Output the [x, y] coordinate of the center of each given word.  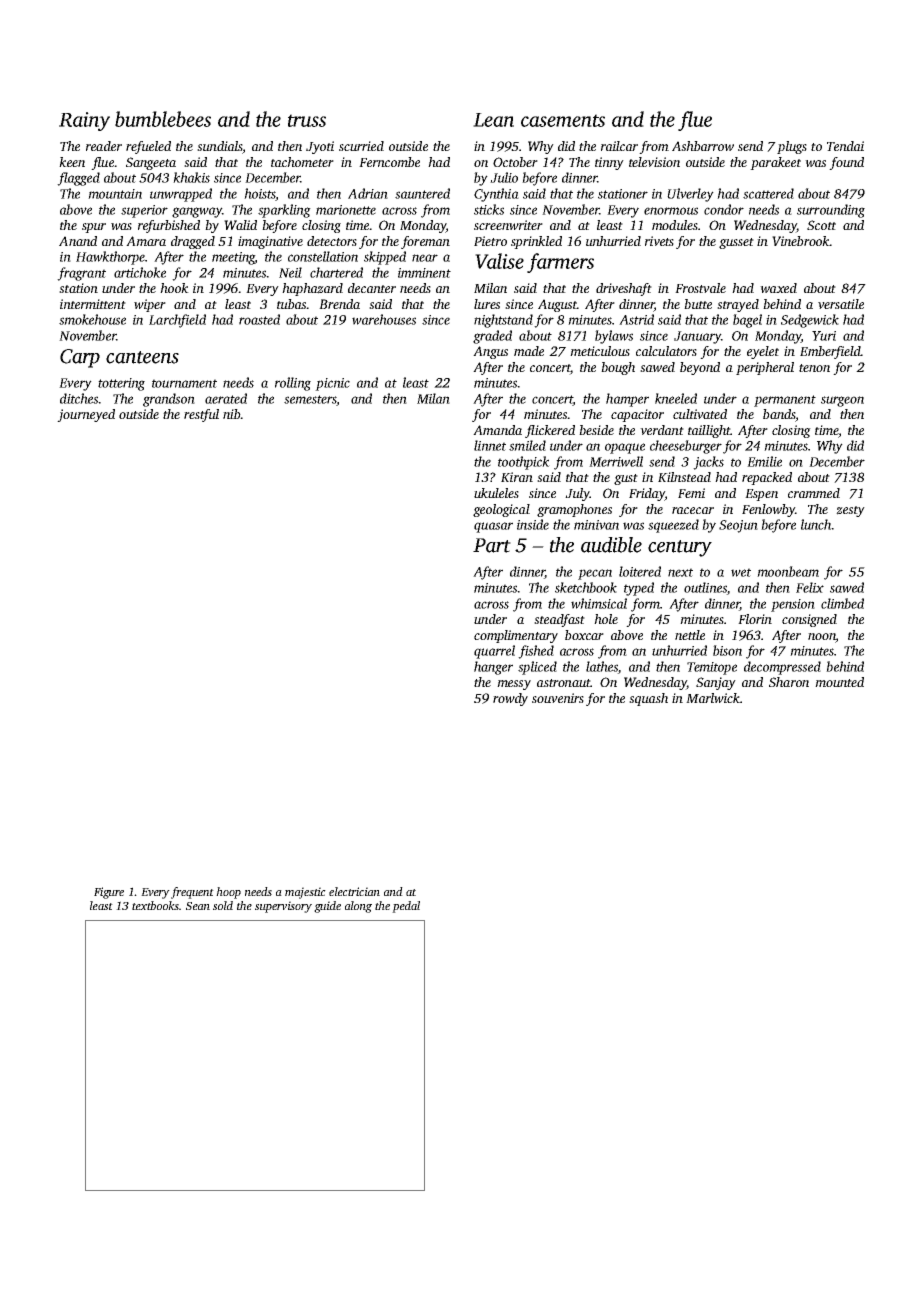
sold [223, 905]
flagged [78, 179]
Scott [821, 225]
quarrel [494, 652]
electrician [354, 891]
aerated [226, 398]
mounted [839, 682]
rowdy [510, 699]
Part [492, 545]
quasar [493, 527]
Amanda [497, 430]
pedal [406, 907]
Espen [761, 495]
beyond [700, 368]
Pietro [490, 241]
